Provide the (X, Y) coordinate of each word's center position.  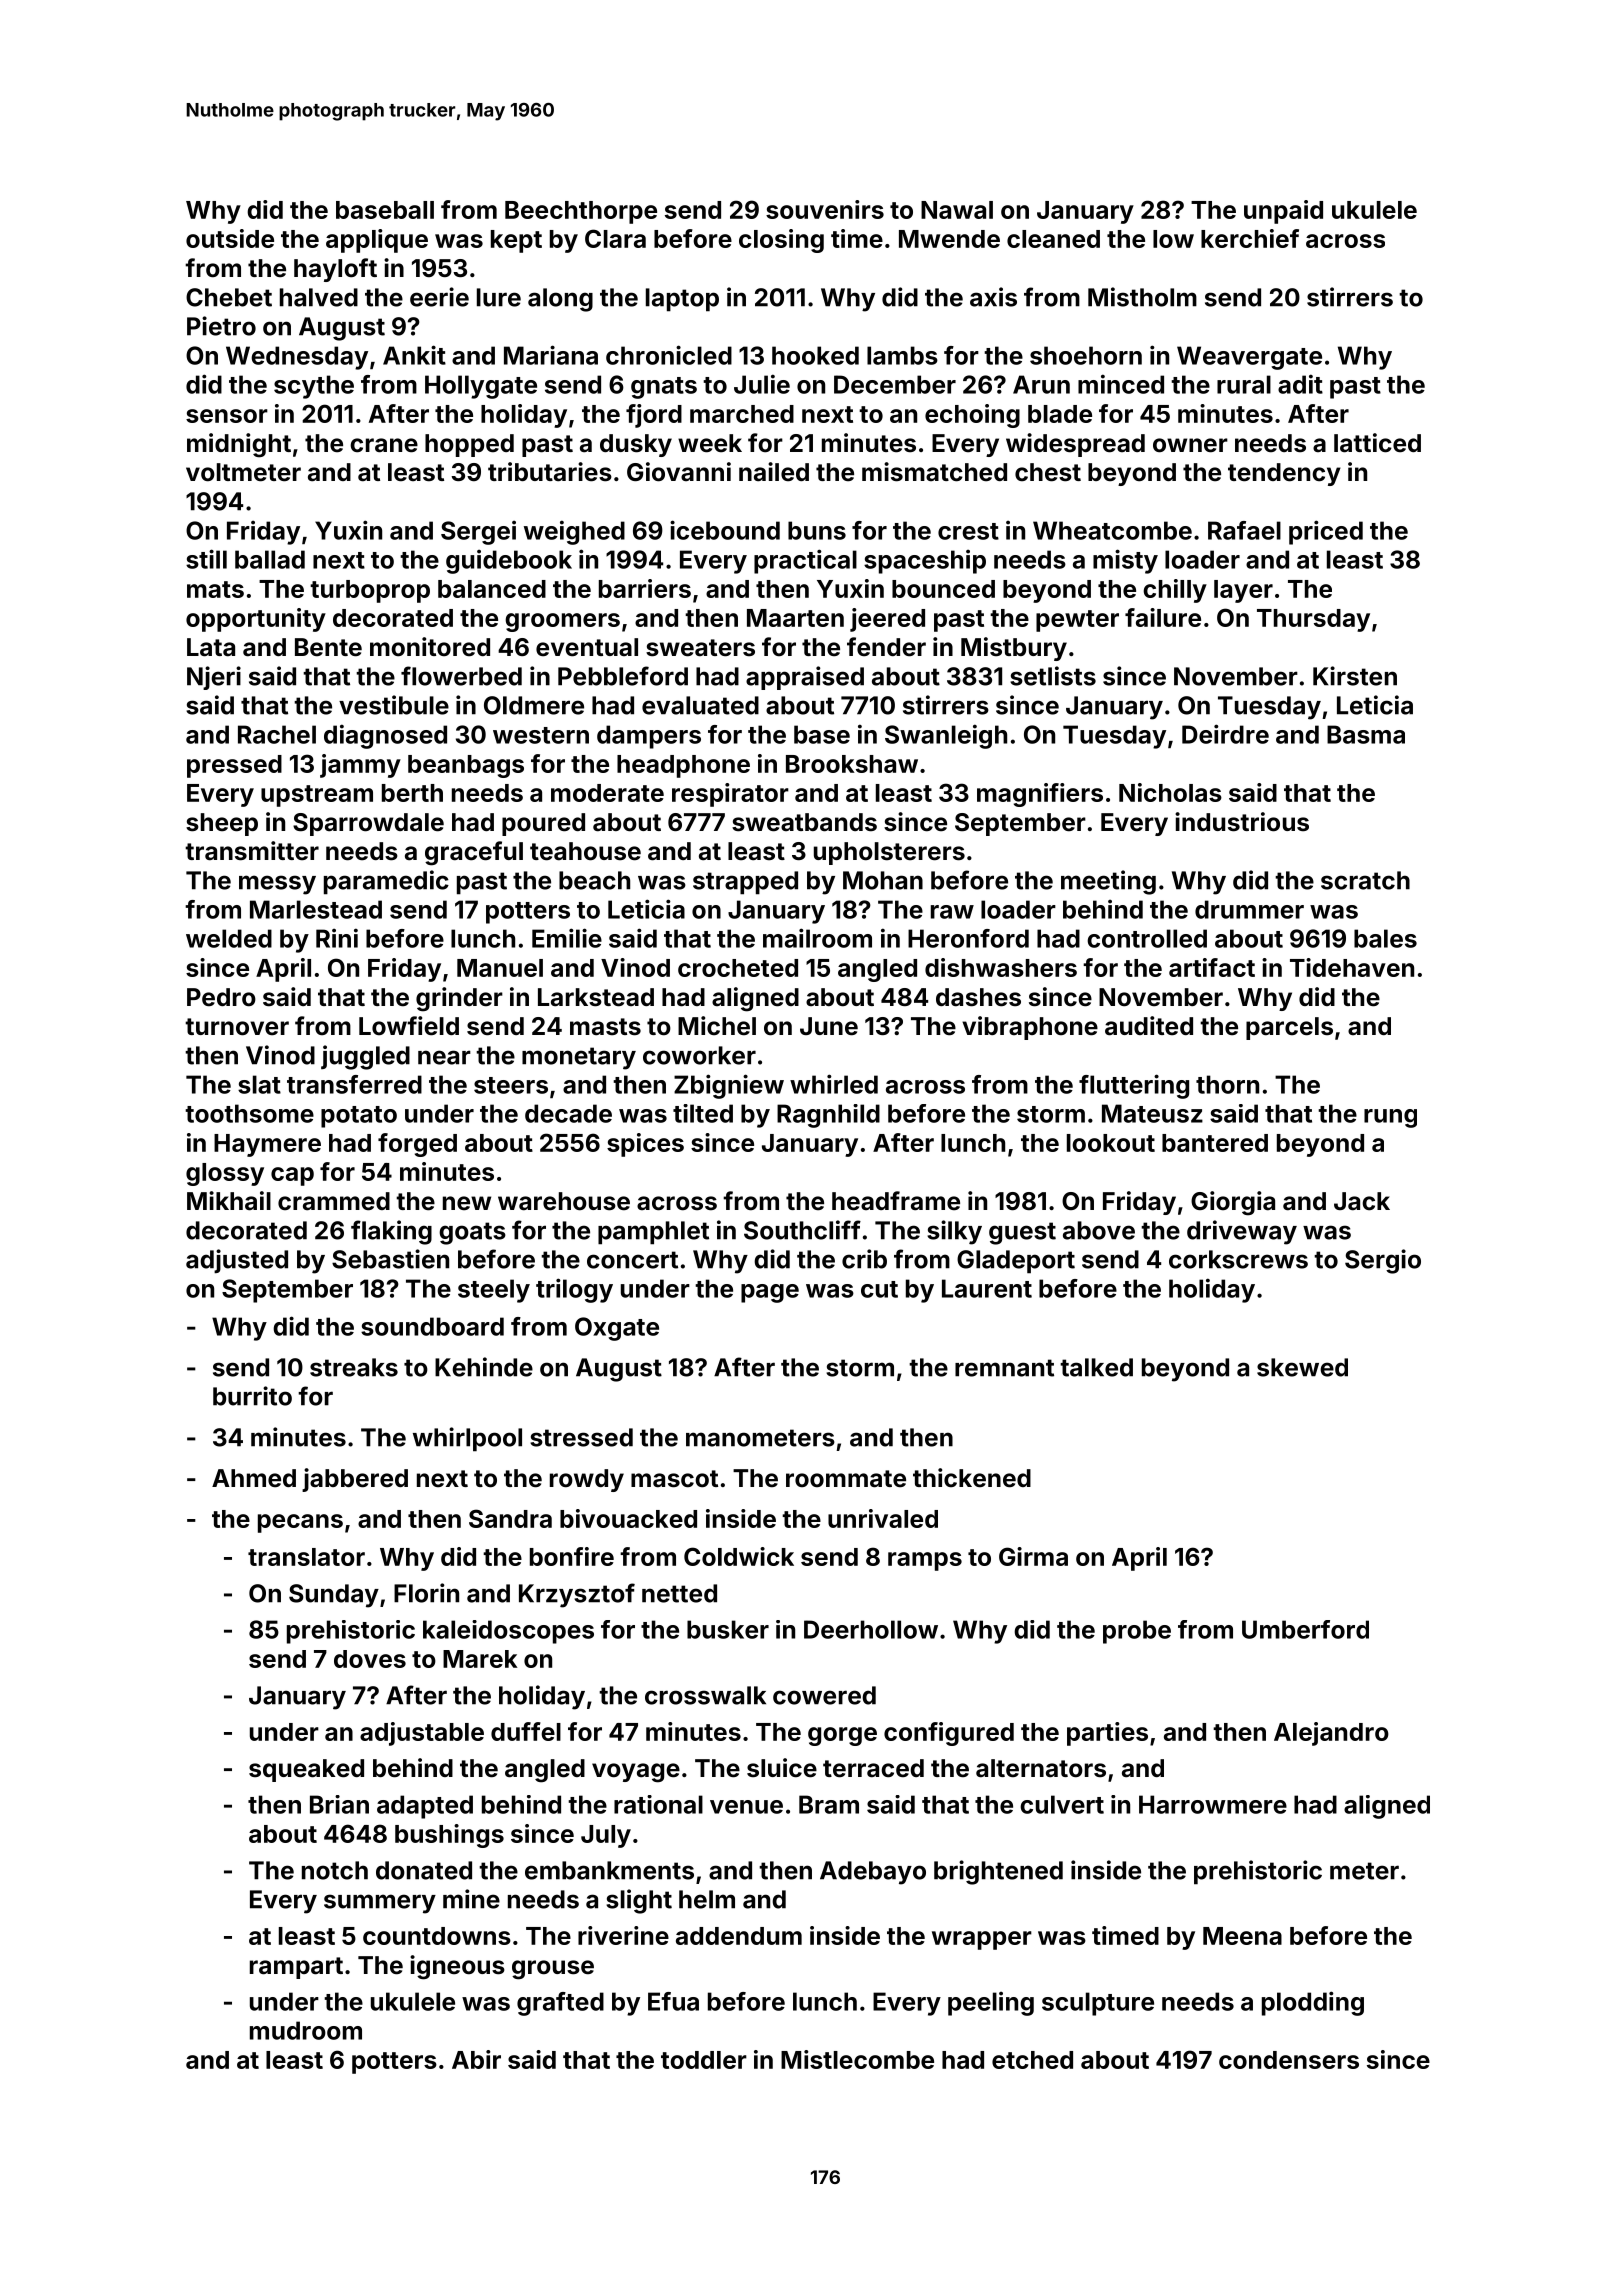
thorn (1227, 1084)
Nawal (957, 210)
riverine (623, 1935)
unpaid (1283, 212)
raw (952, 912)
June (829, 1026)
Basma (1366, 734)
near (444, 1057)
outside (230, 238)
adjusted (237, 1261)
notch (335, 1870)
